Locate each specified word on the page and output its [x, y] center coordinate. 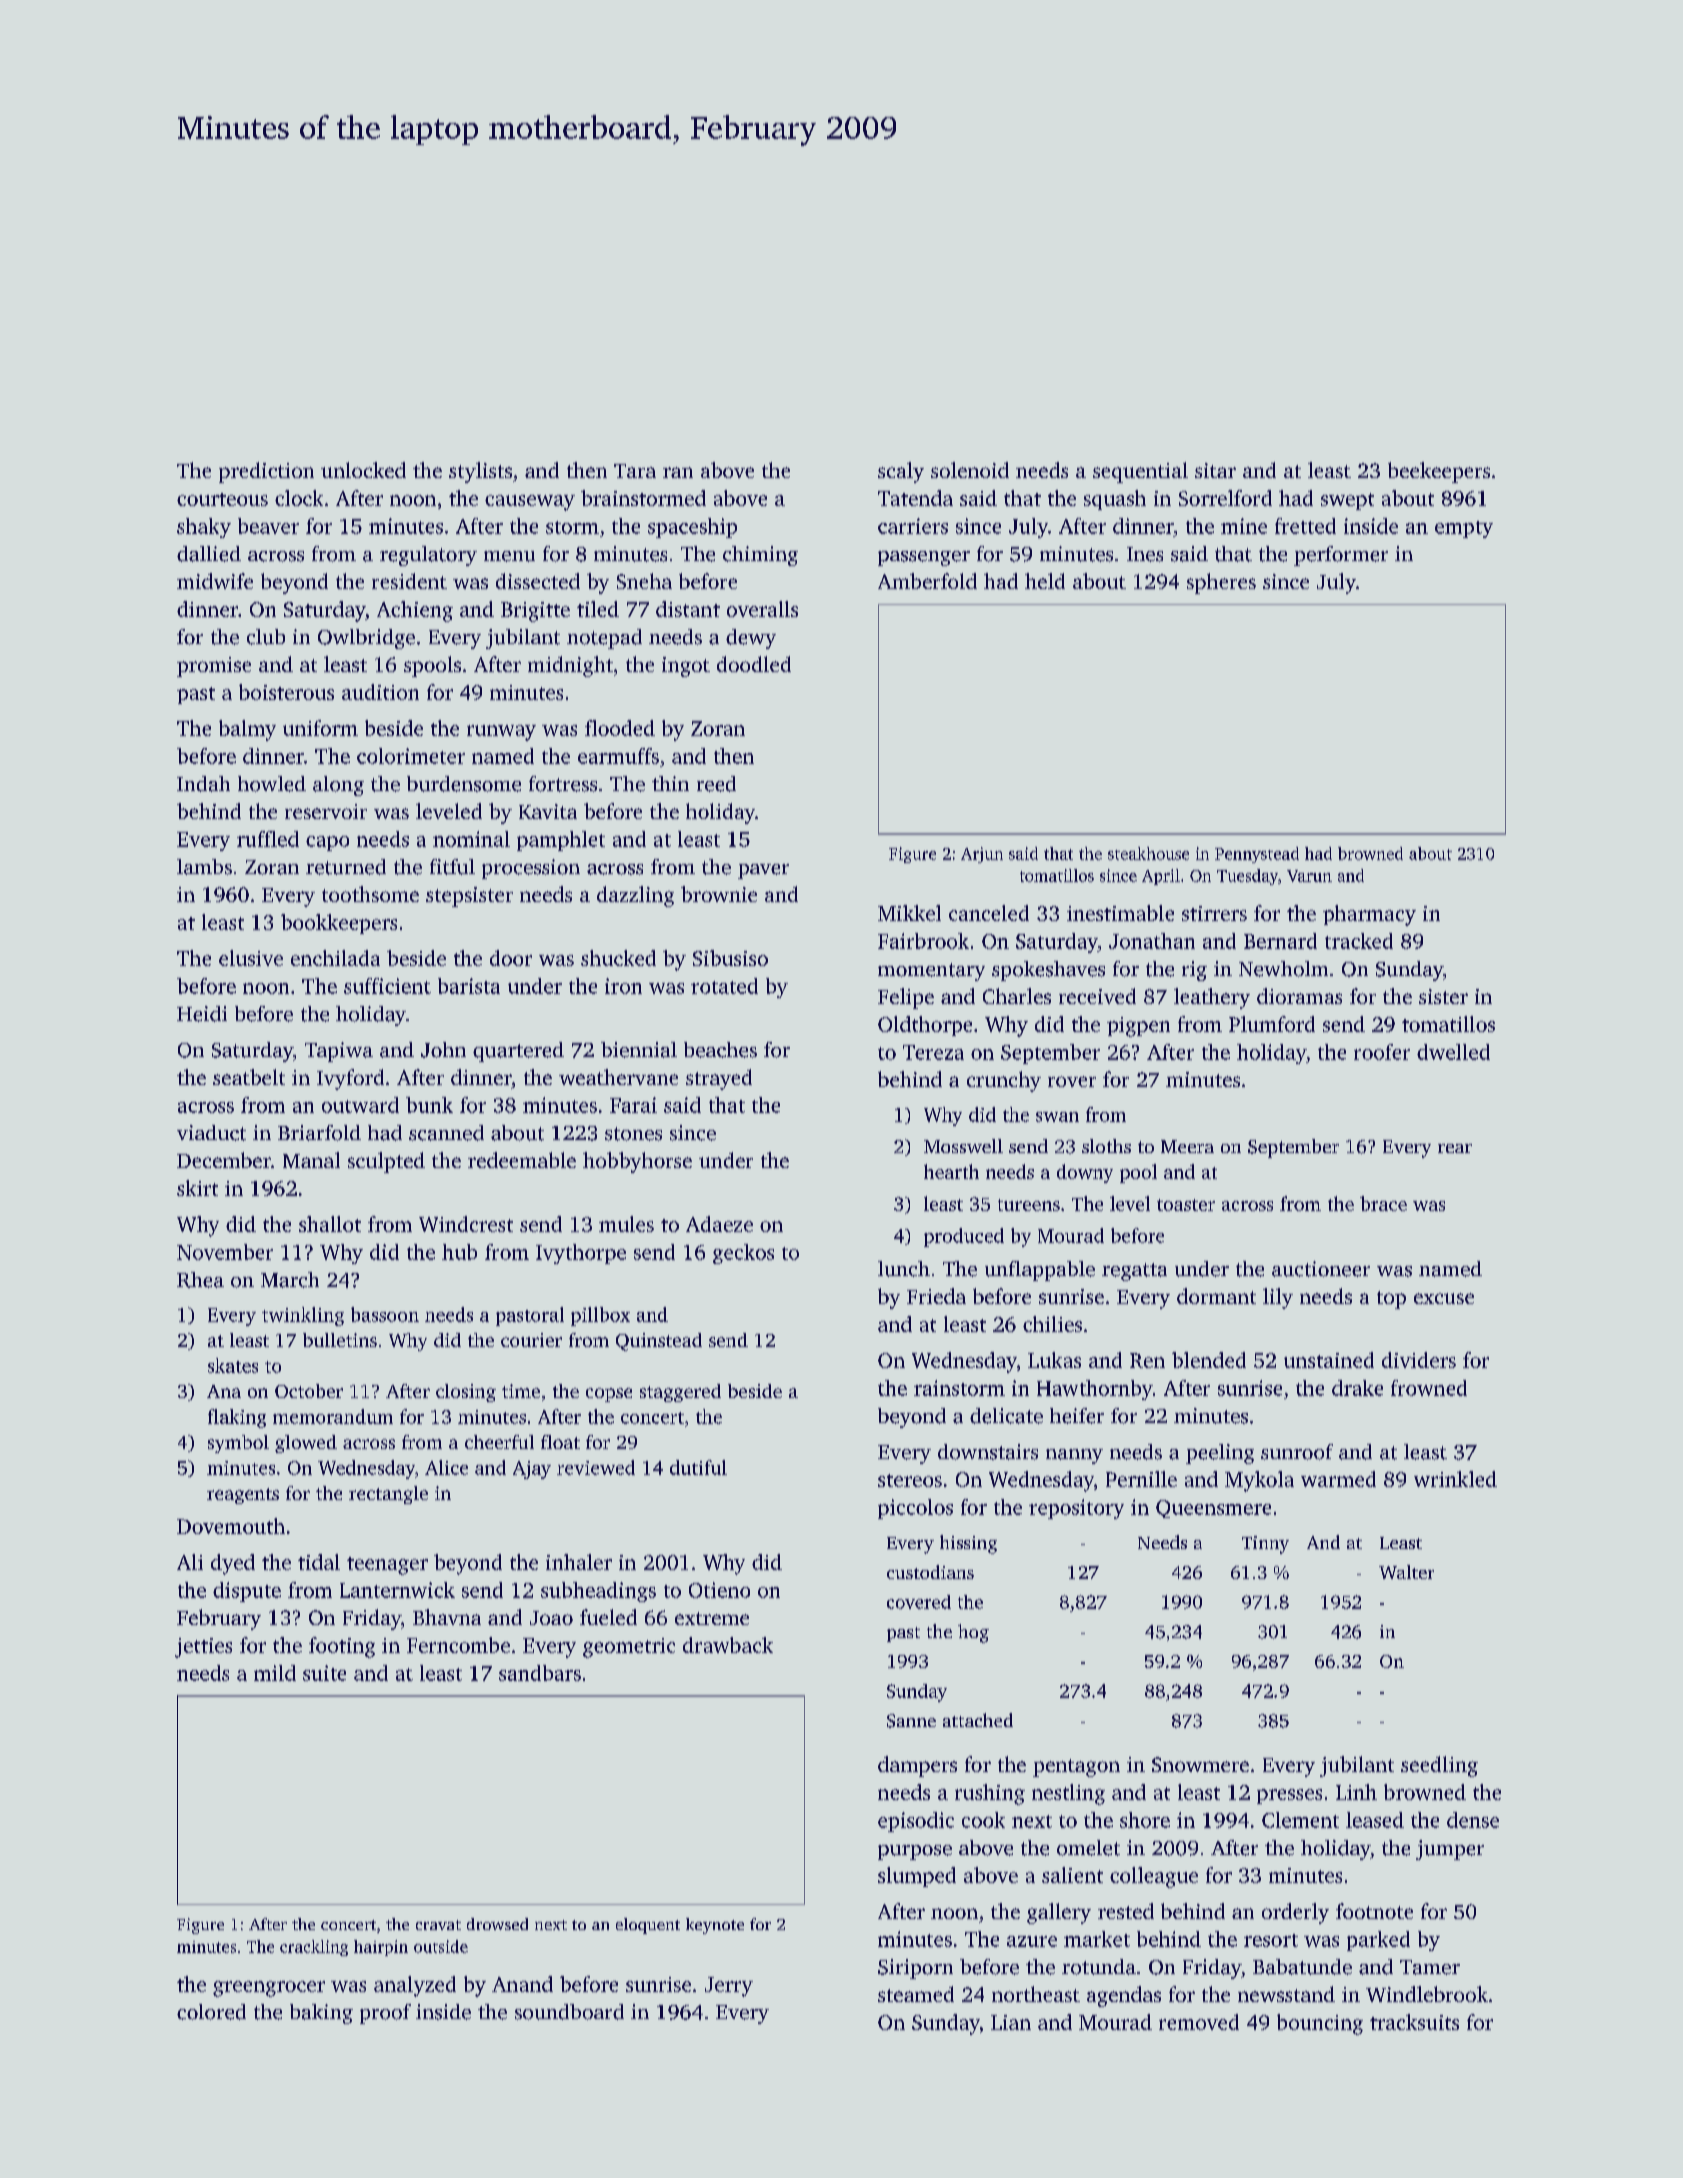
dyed [233, 1564]
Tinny [1265, 1545]
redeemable [522, 1160]
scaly [901, 472]
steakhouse [1148, 853]
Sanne [911, 1721]
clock [299, 498]
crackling [314, 1948]
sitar [1215, 470]
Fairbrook [923, 941]
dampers [917, 1766]
